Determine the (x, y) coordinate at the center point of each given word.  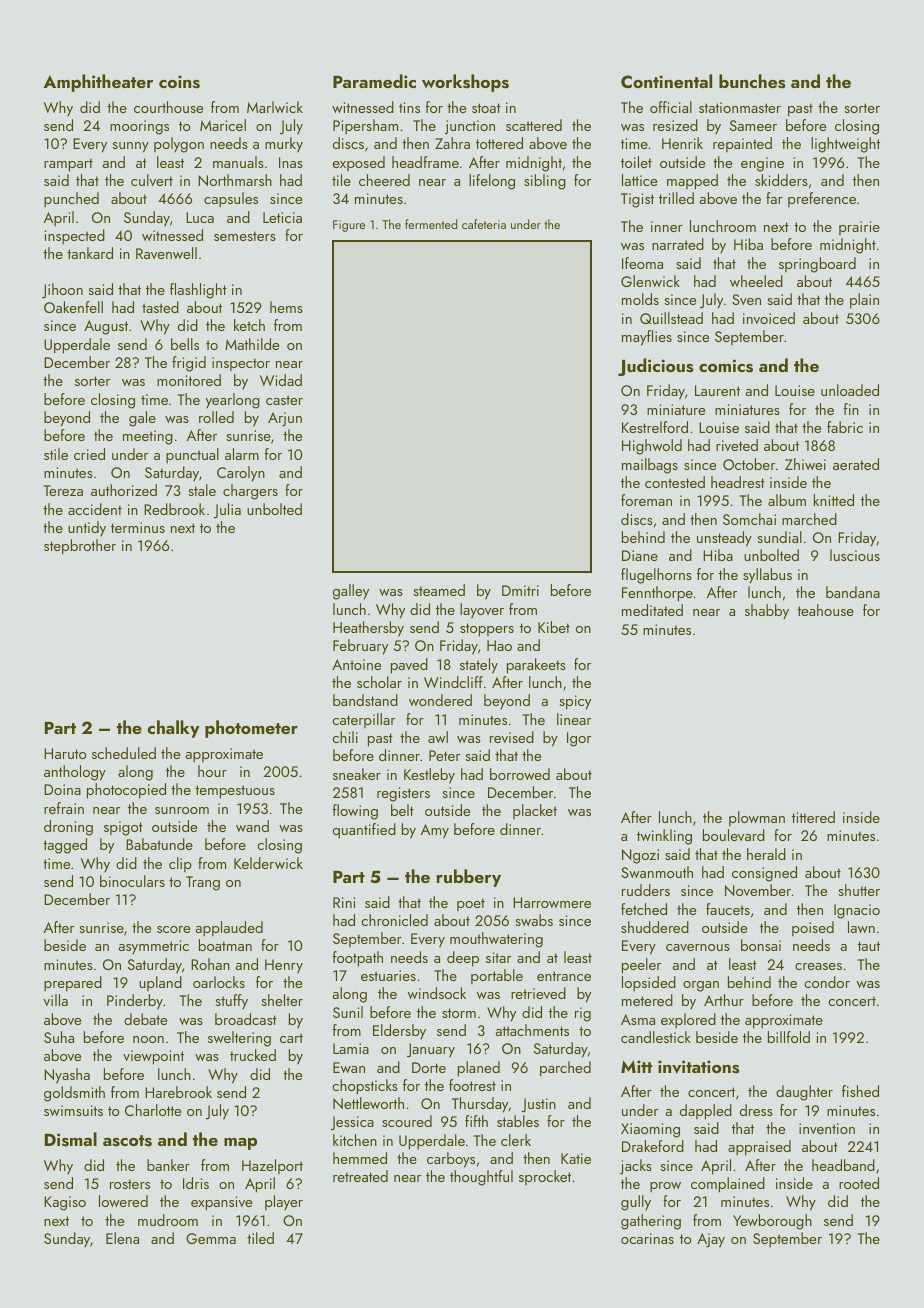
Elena (122, 1238)
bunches (752, 81)
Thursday (480, 1105)
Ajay (711, 1240)
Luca (200, 217)
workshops (465, 83)
